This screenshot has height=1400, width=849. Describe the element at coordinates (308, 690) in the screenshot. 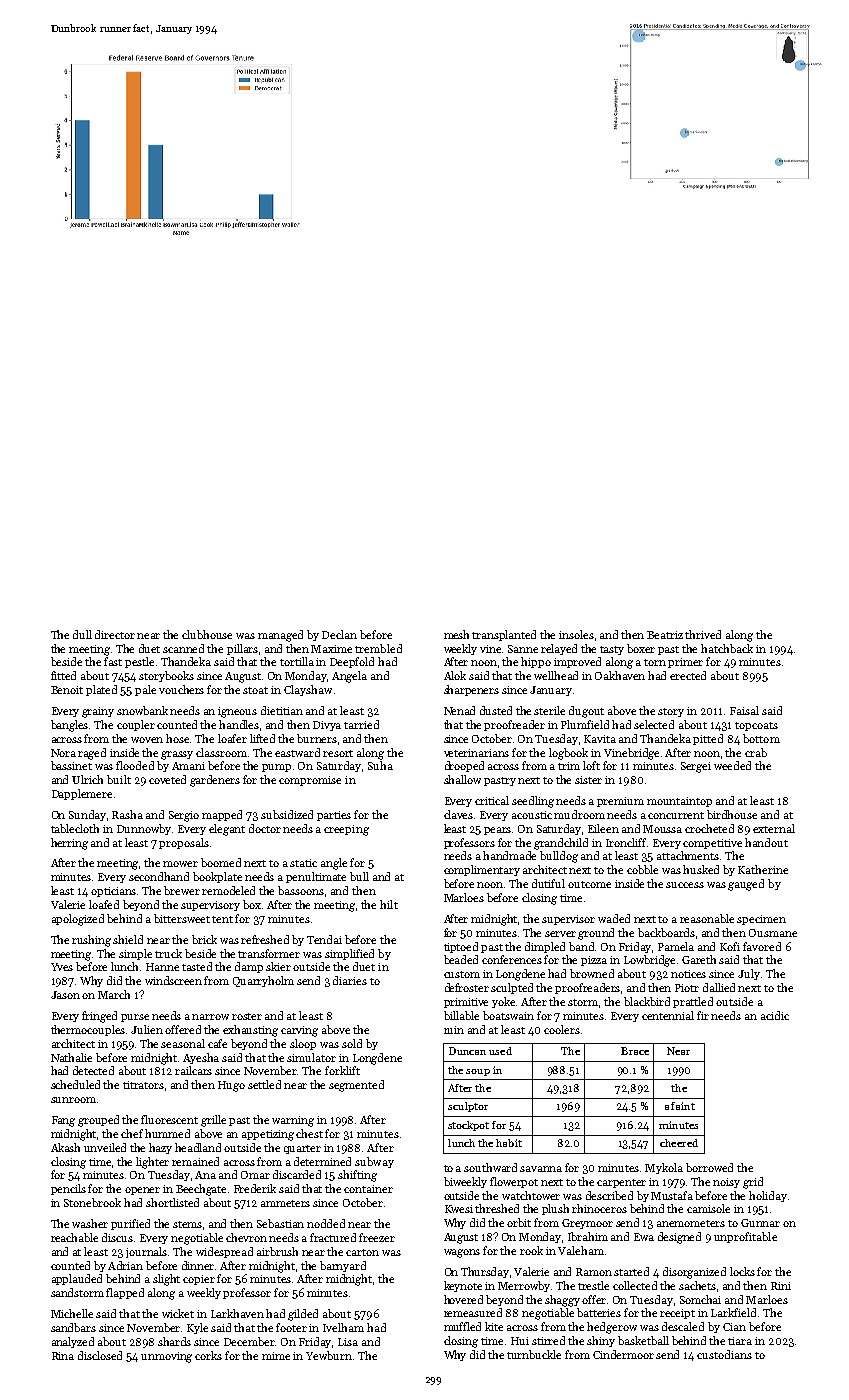

I see `Clayshaw` at that location.
